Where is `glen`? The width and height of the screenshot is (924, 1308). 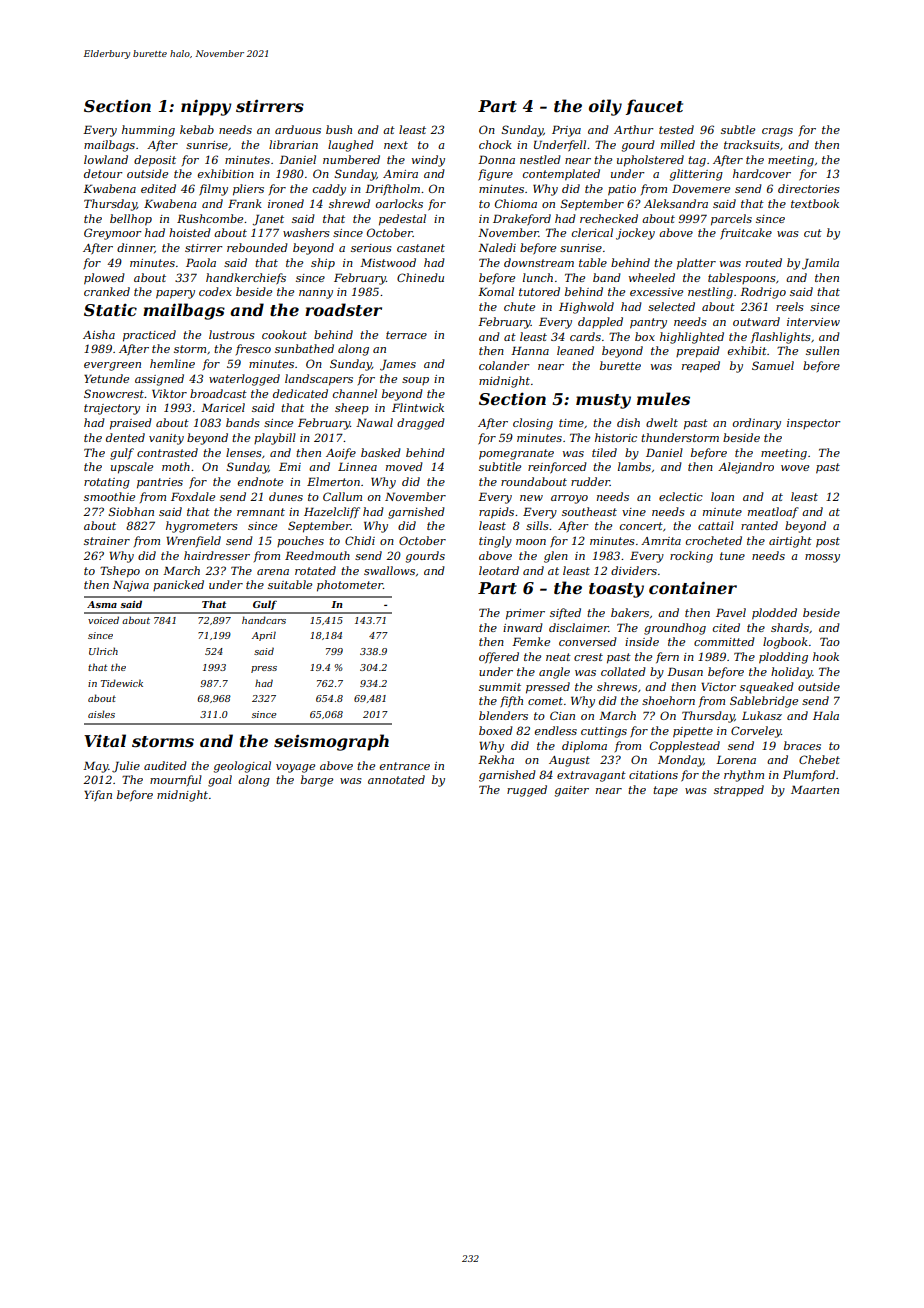
glen is located at coordinates (556, 557).
